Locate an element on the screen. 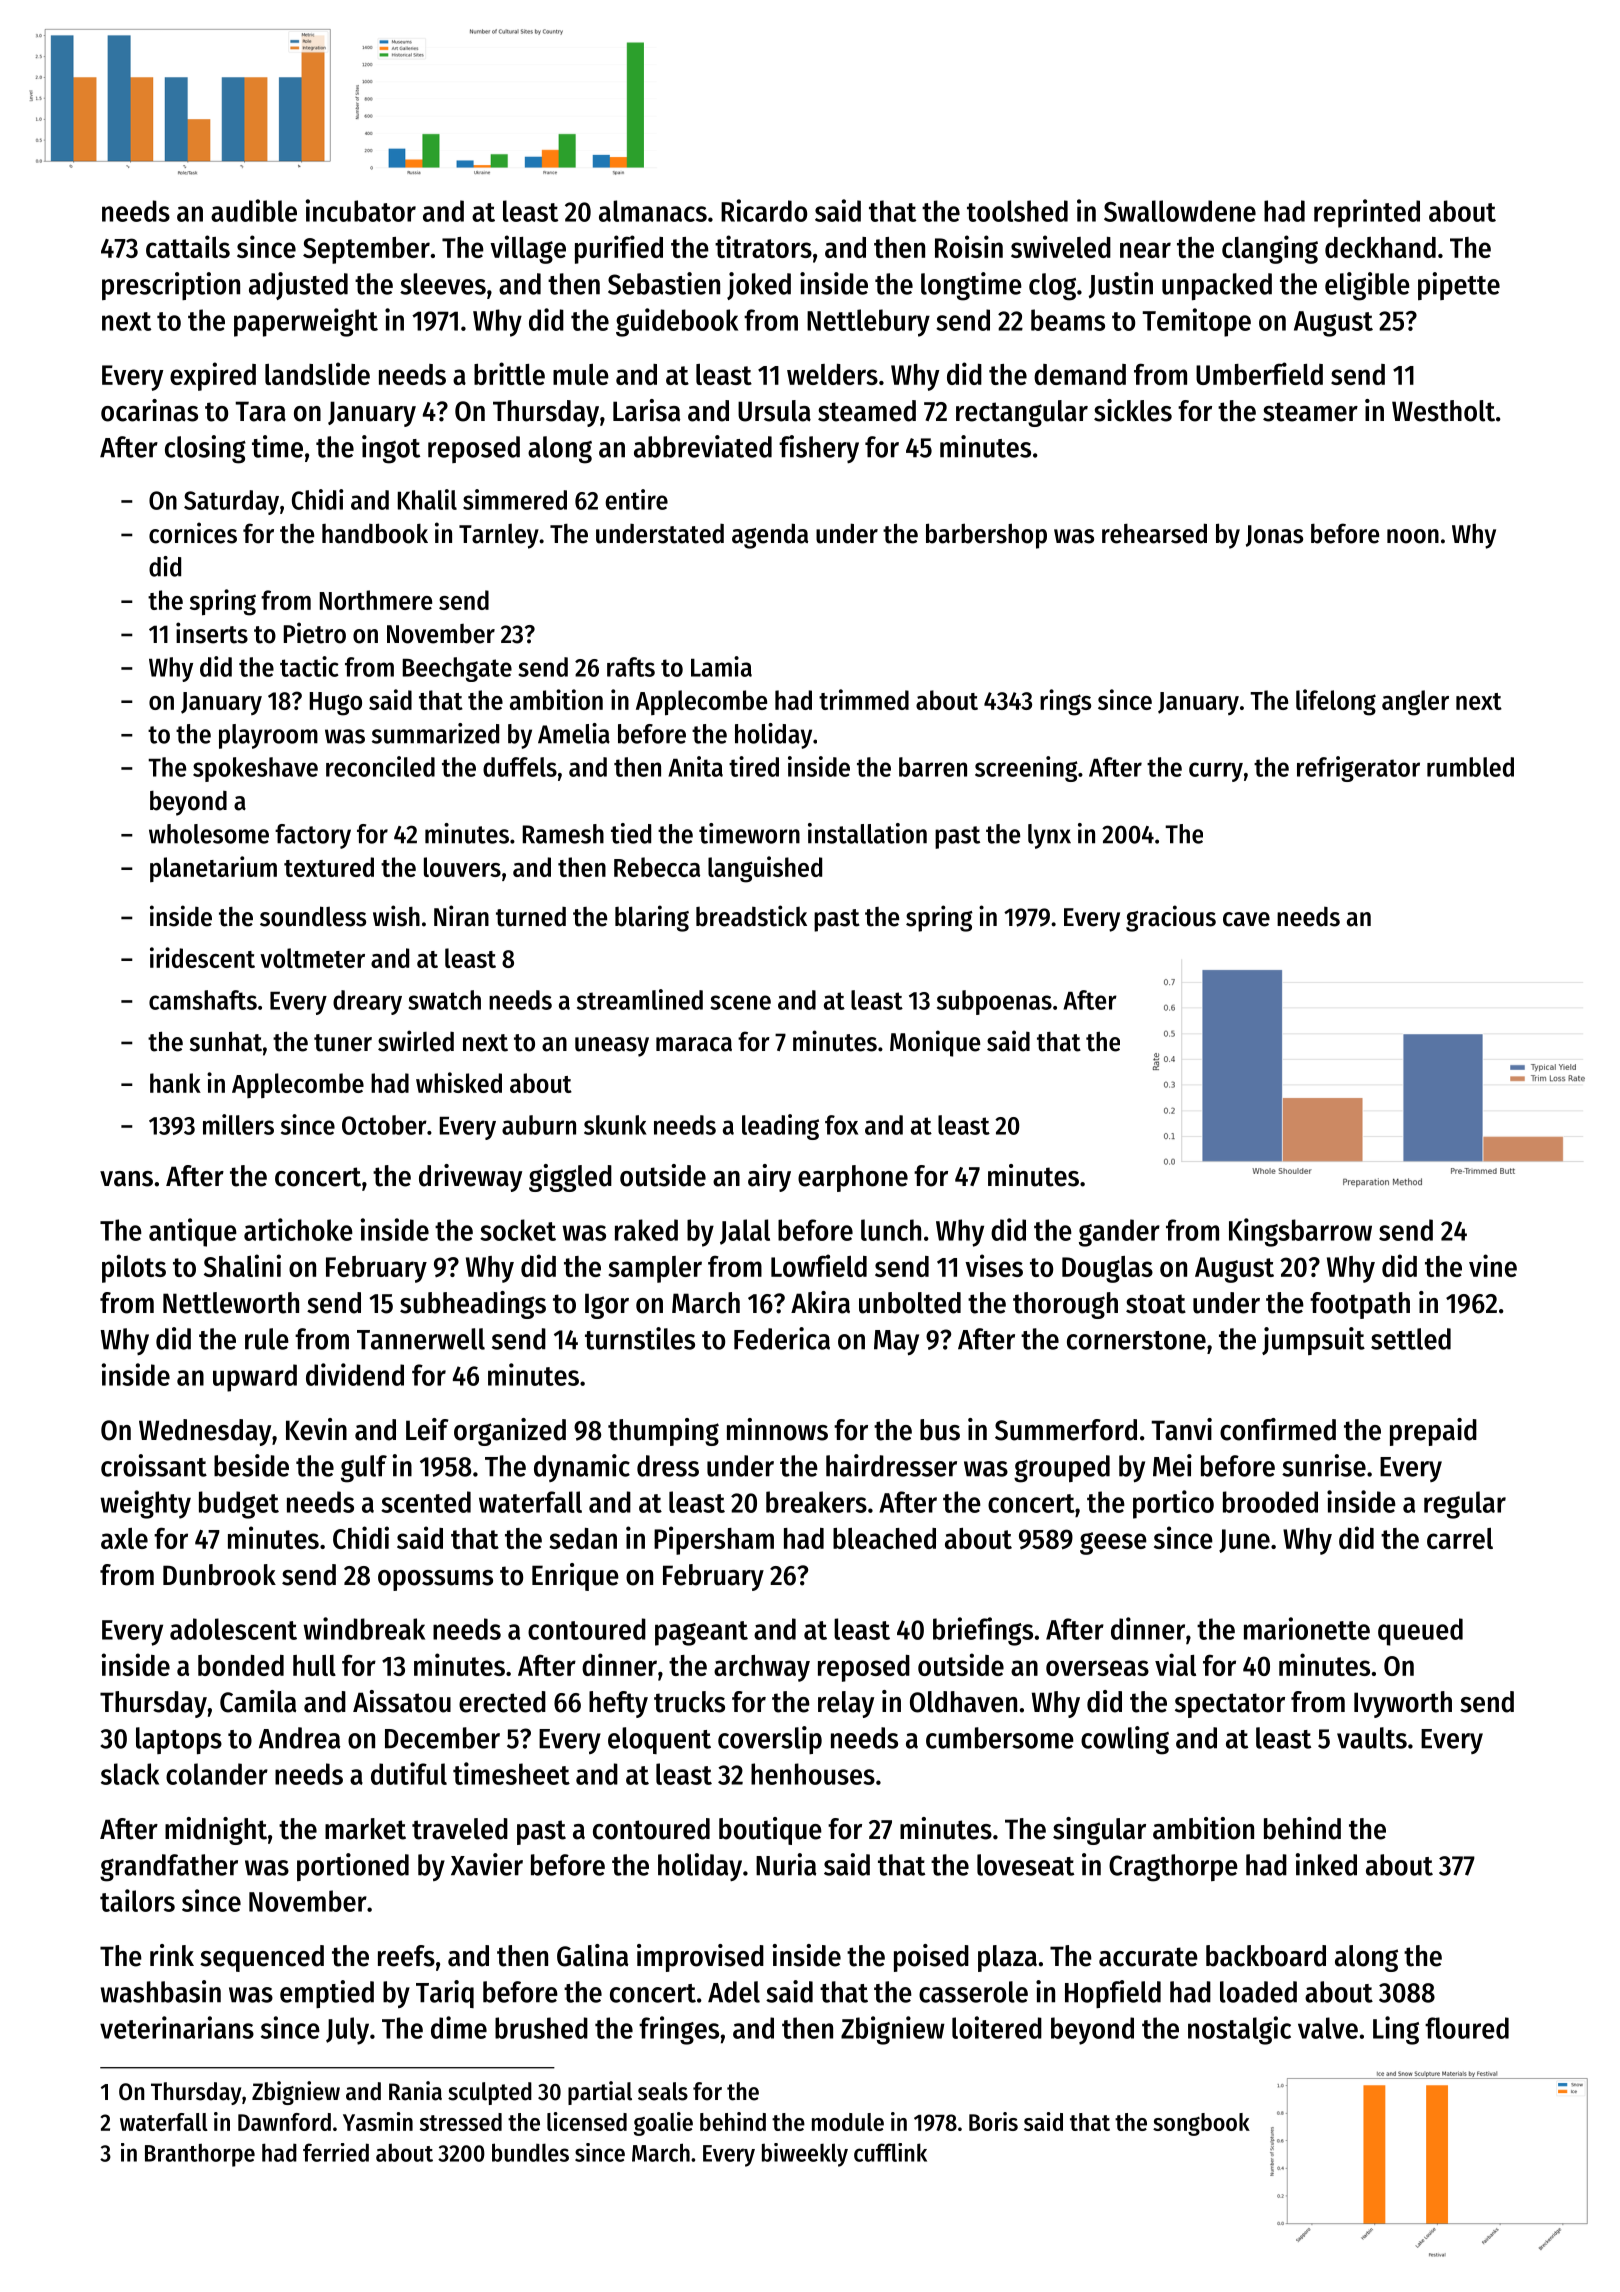 The height and width of the screenshot is (2292, 1620). midnight is located at coordinates (216, 1831).
